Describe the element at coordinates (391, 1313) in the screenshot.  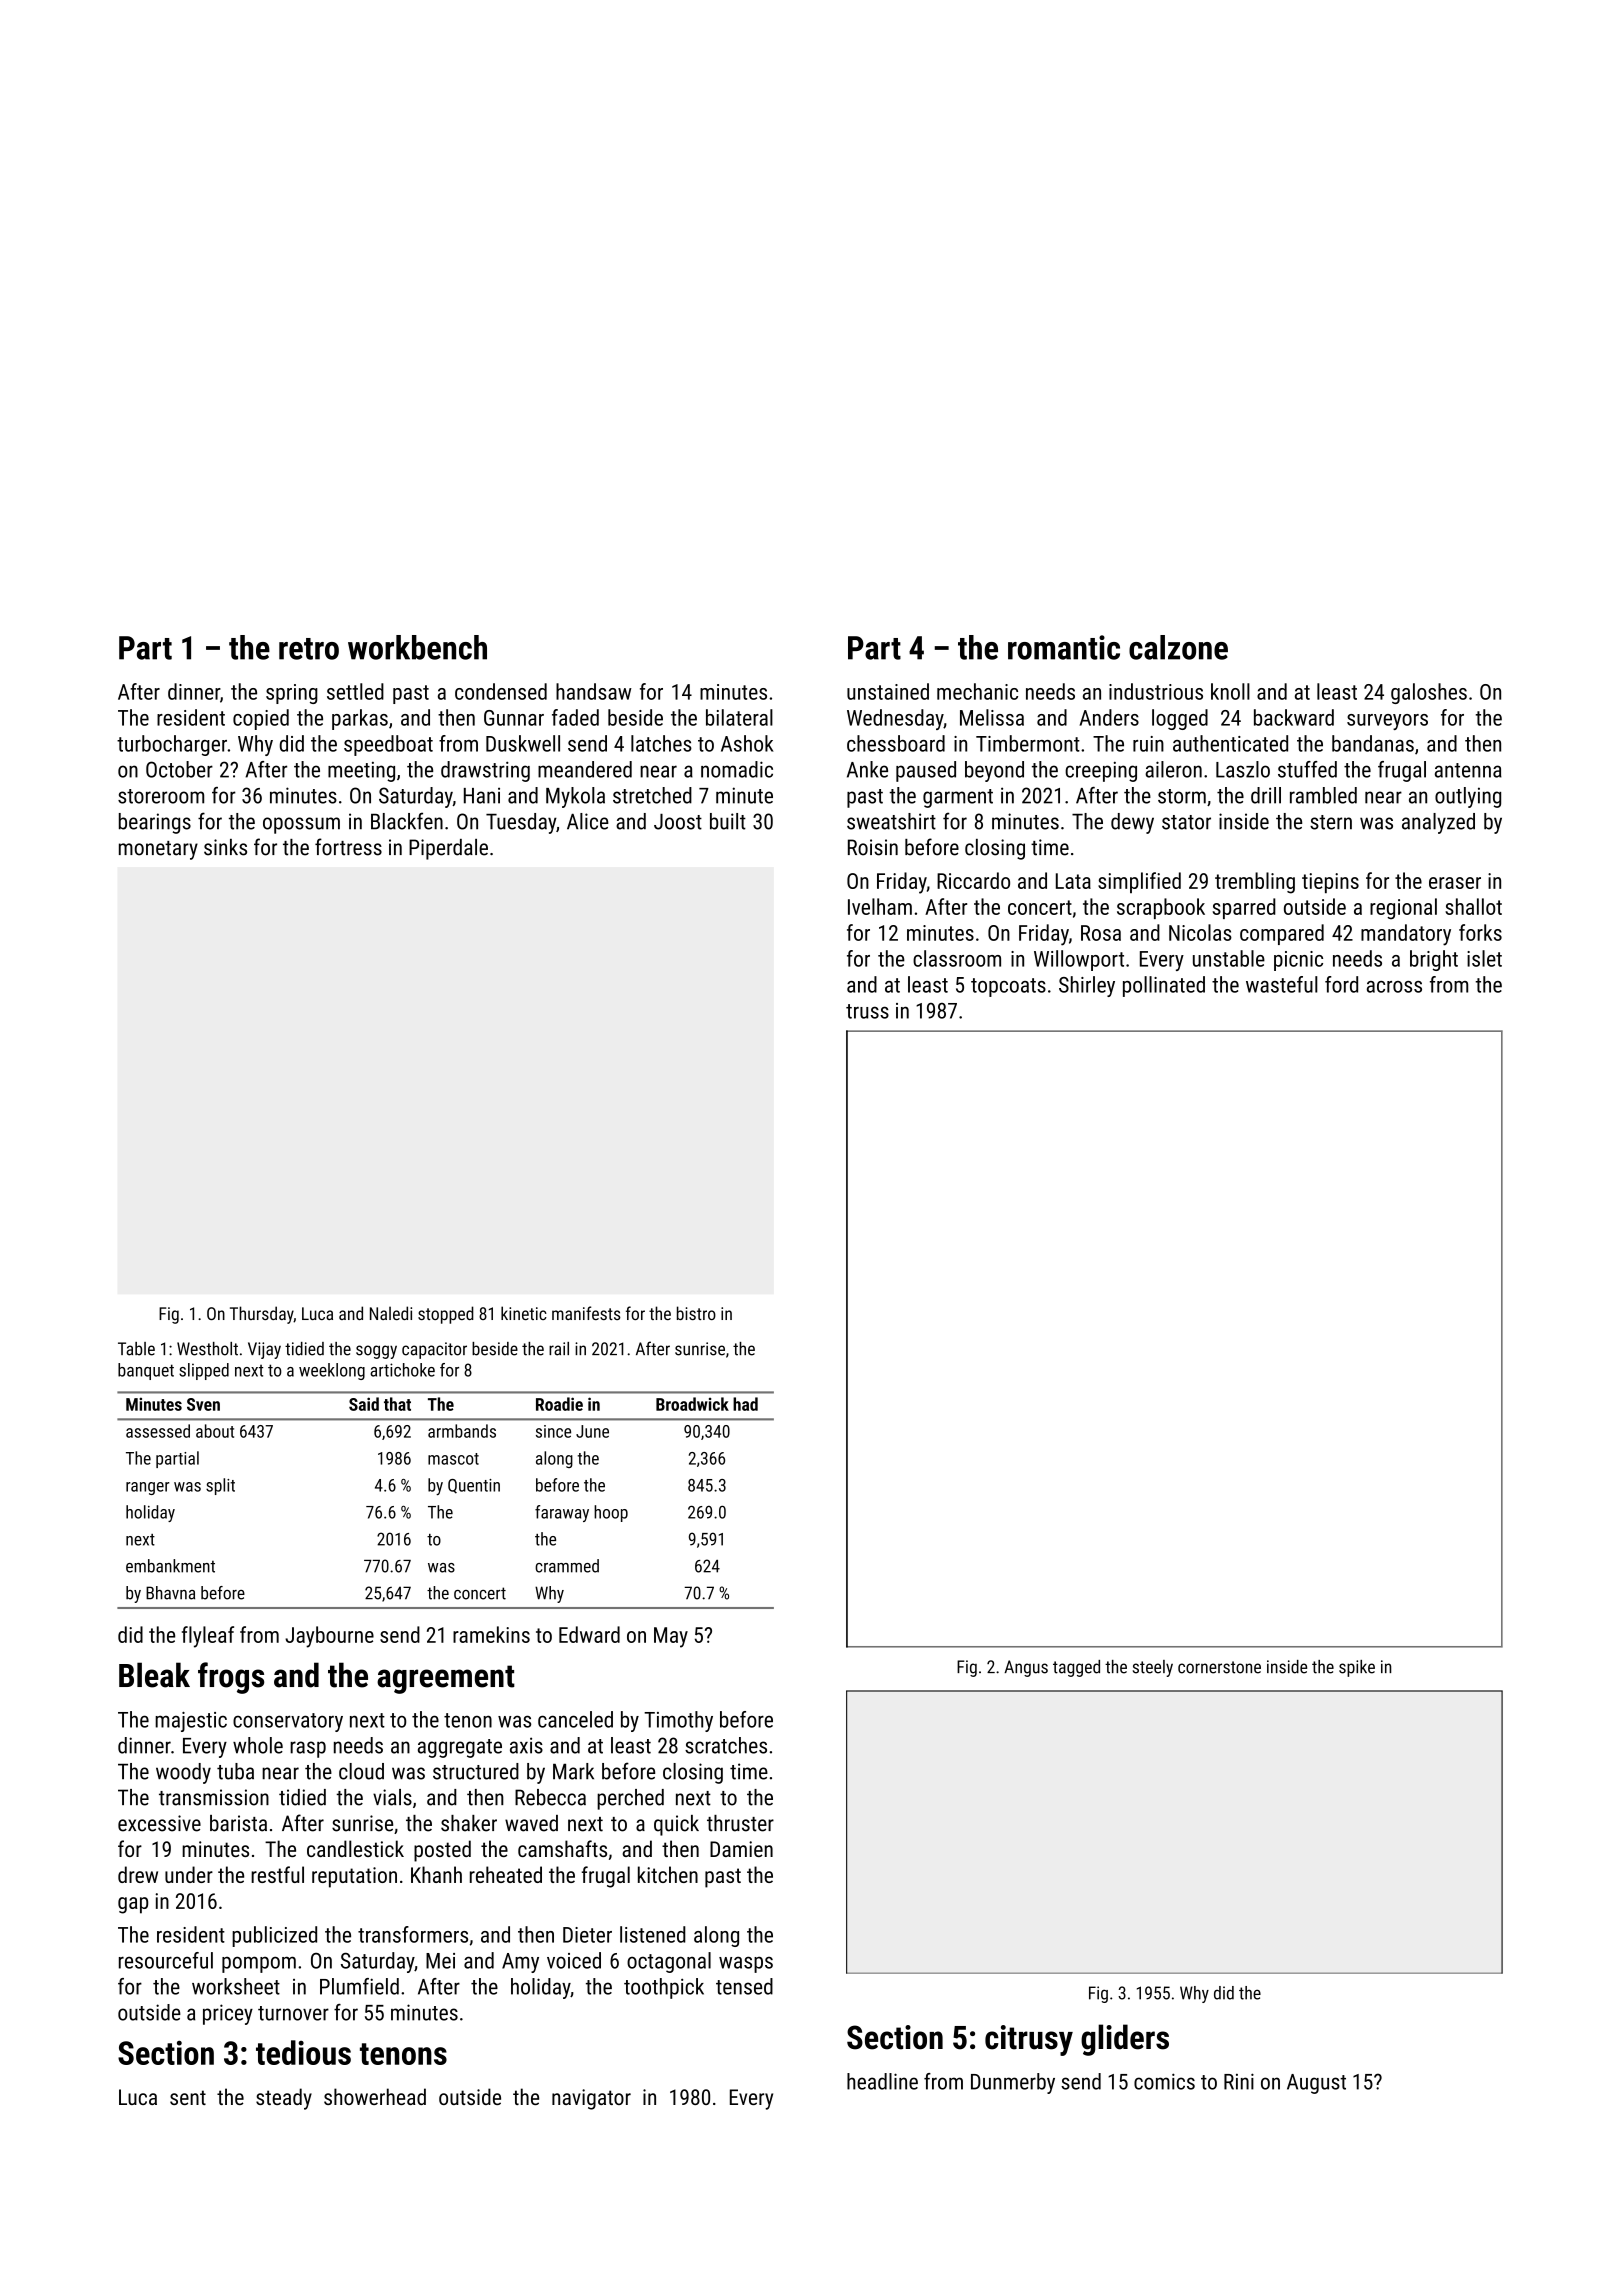
I see `Naledi` at that location.
